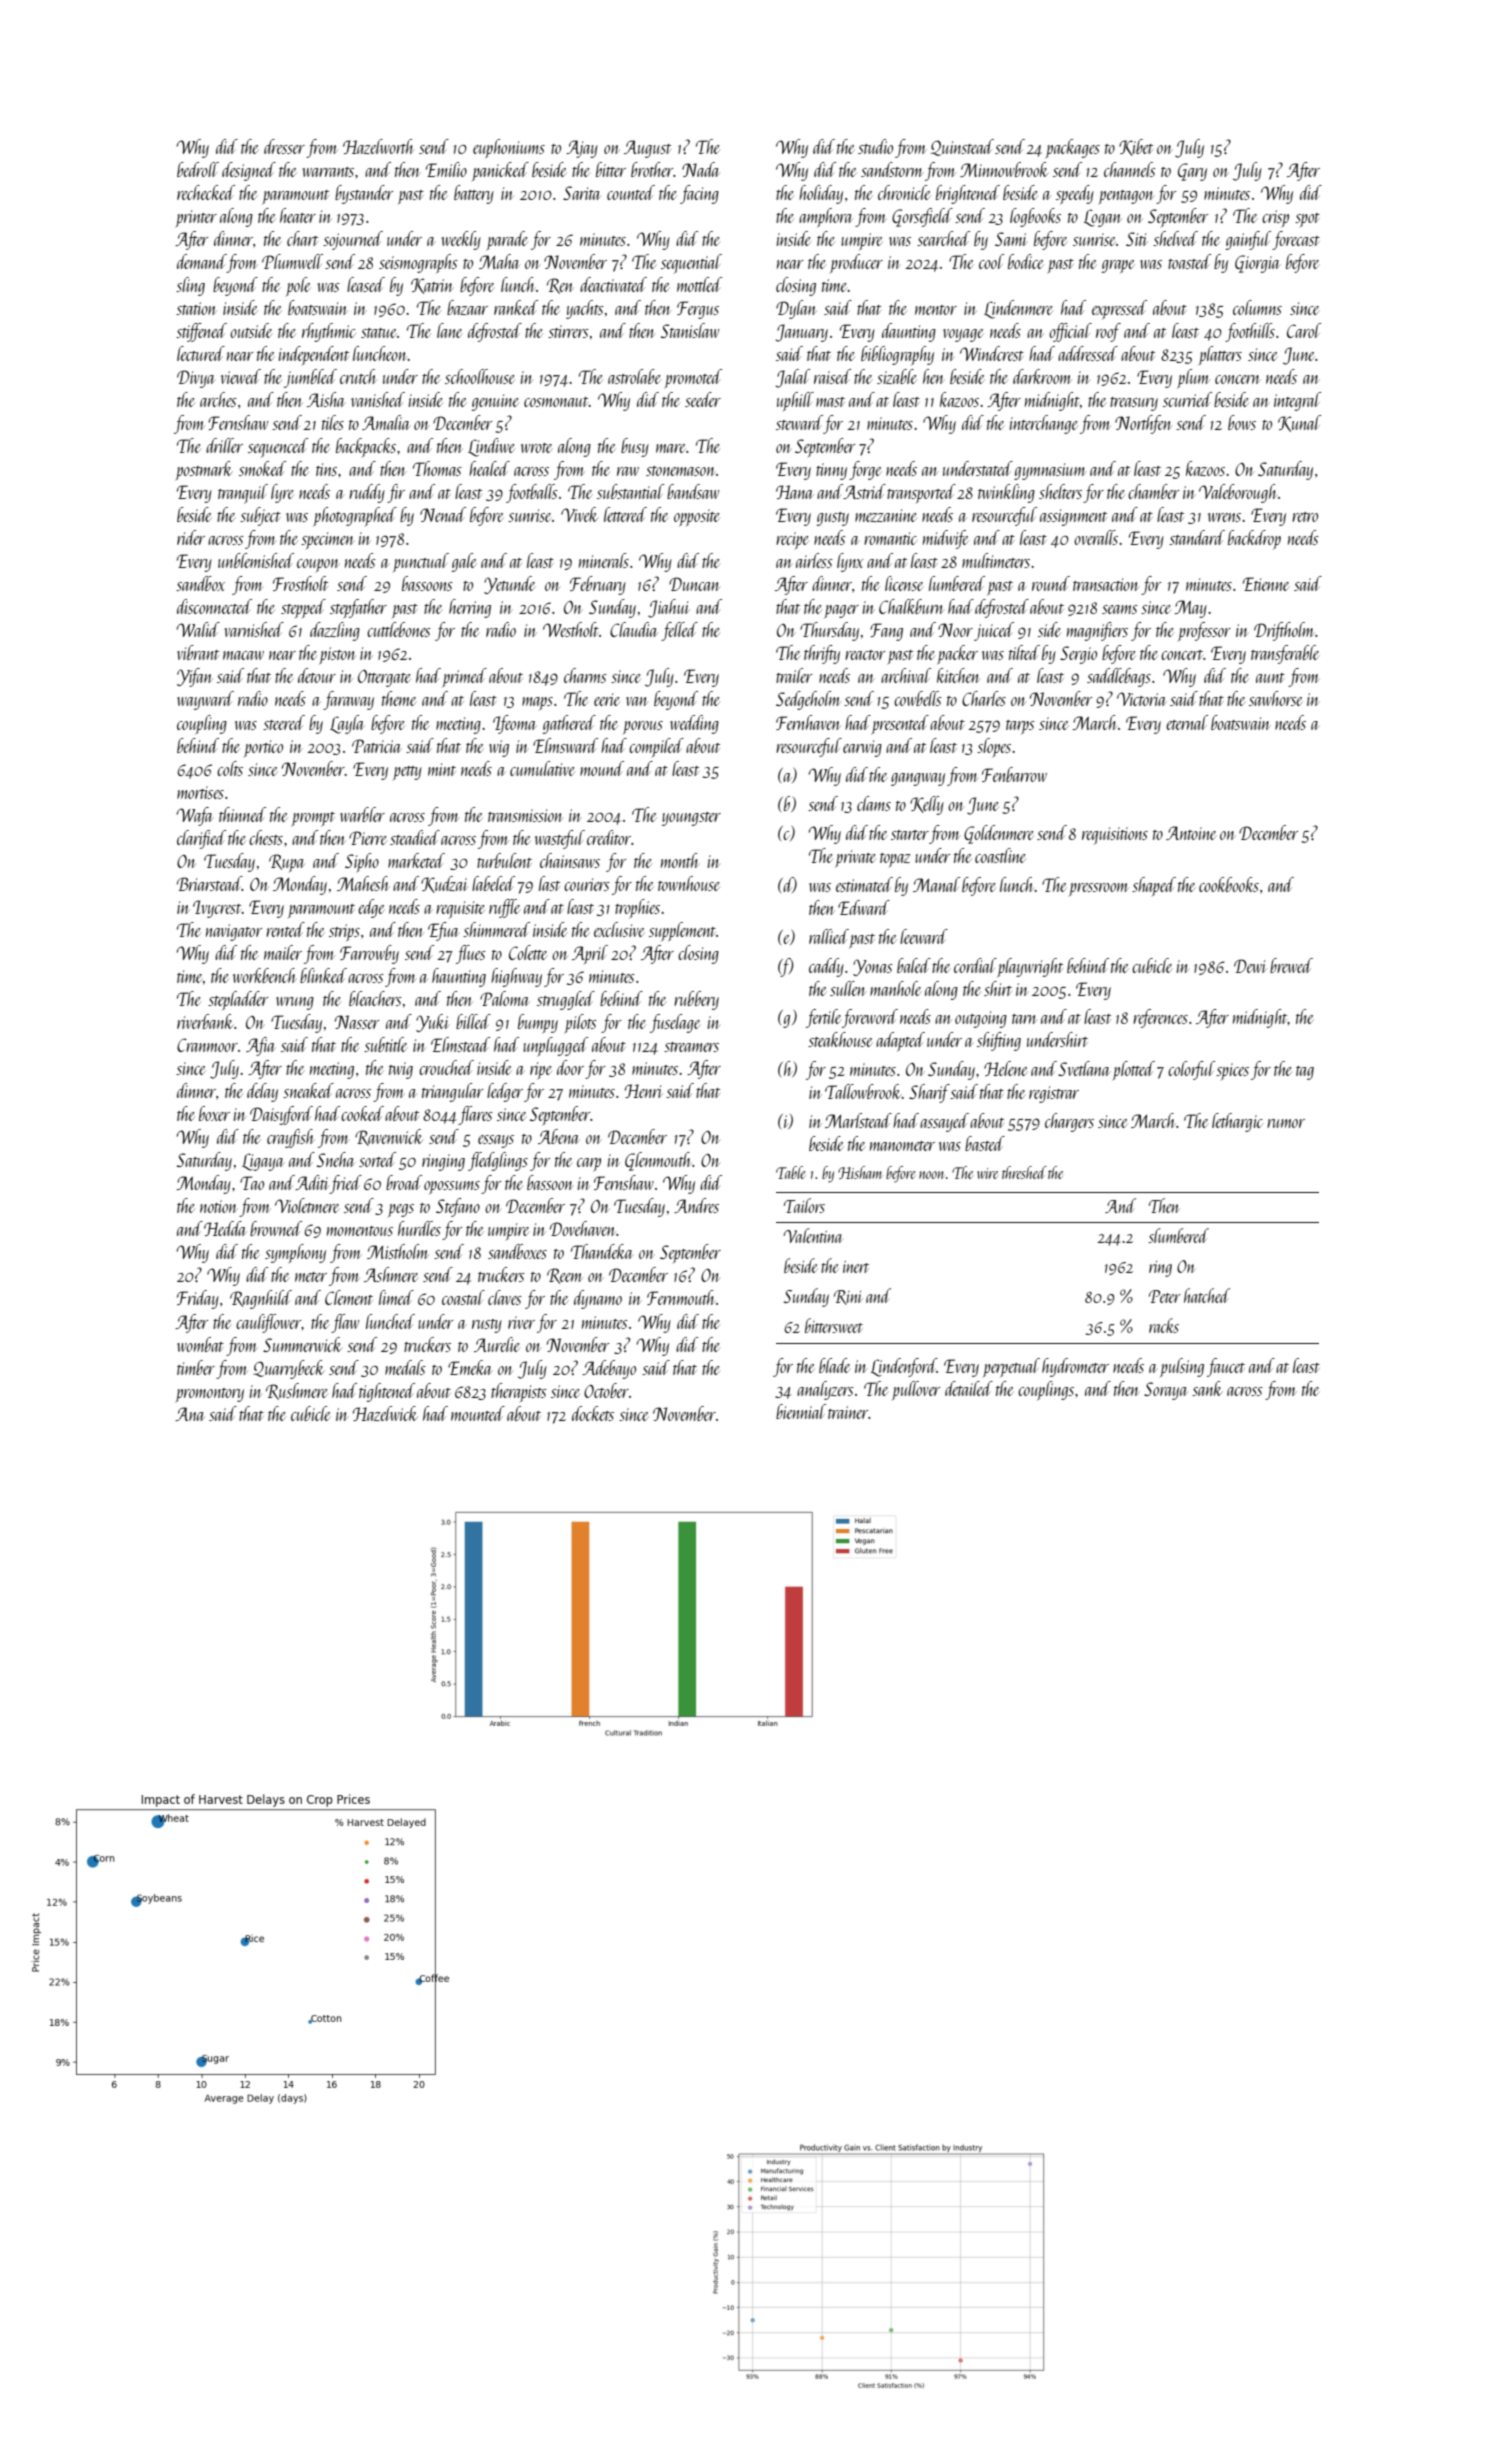  What do you see at coordinates (389, 1137) in the page?
I see `Ravenwick` at bounding box center [389, 1137].
